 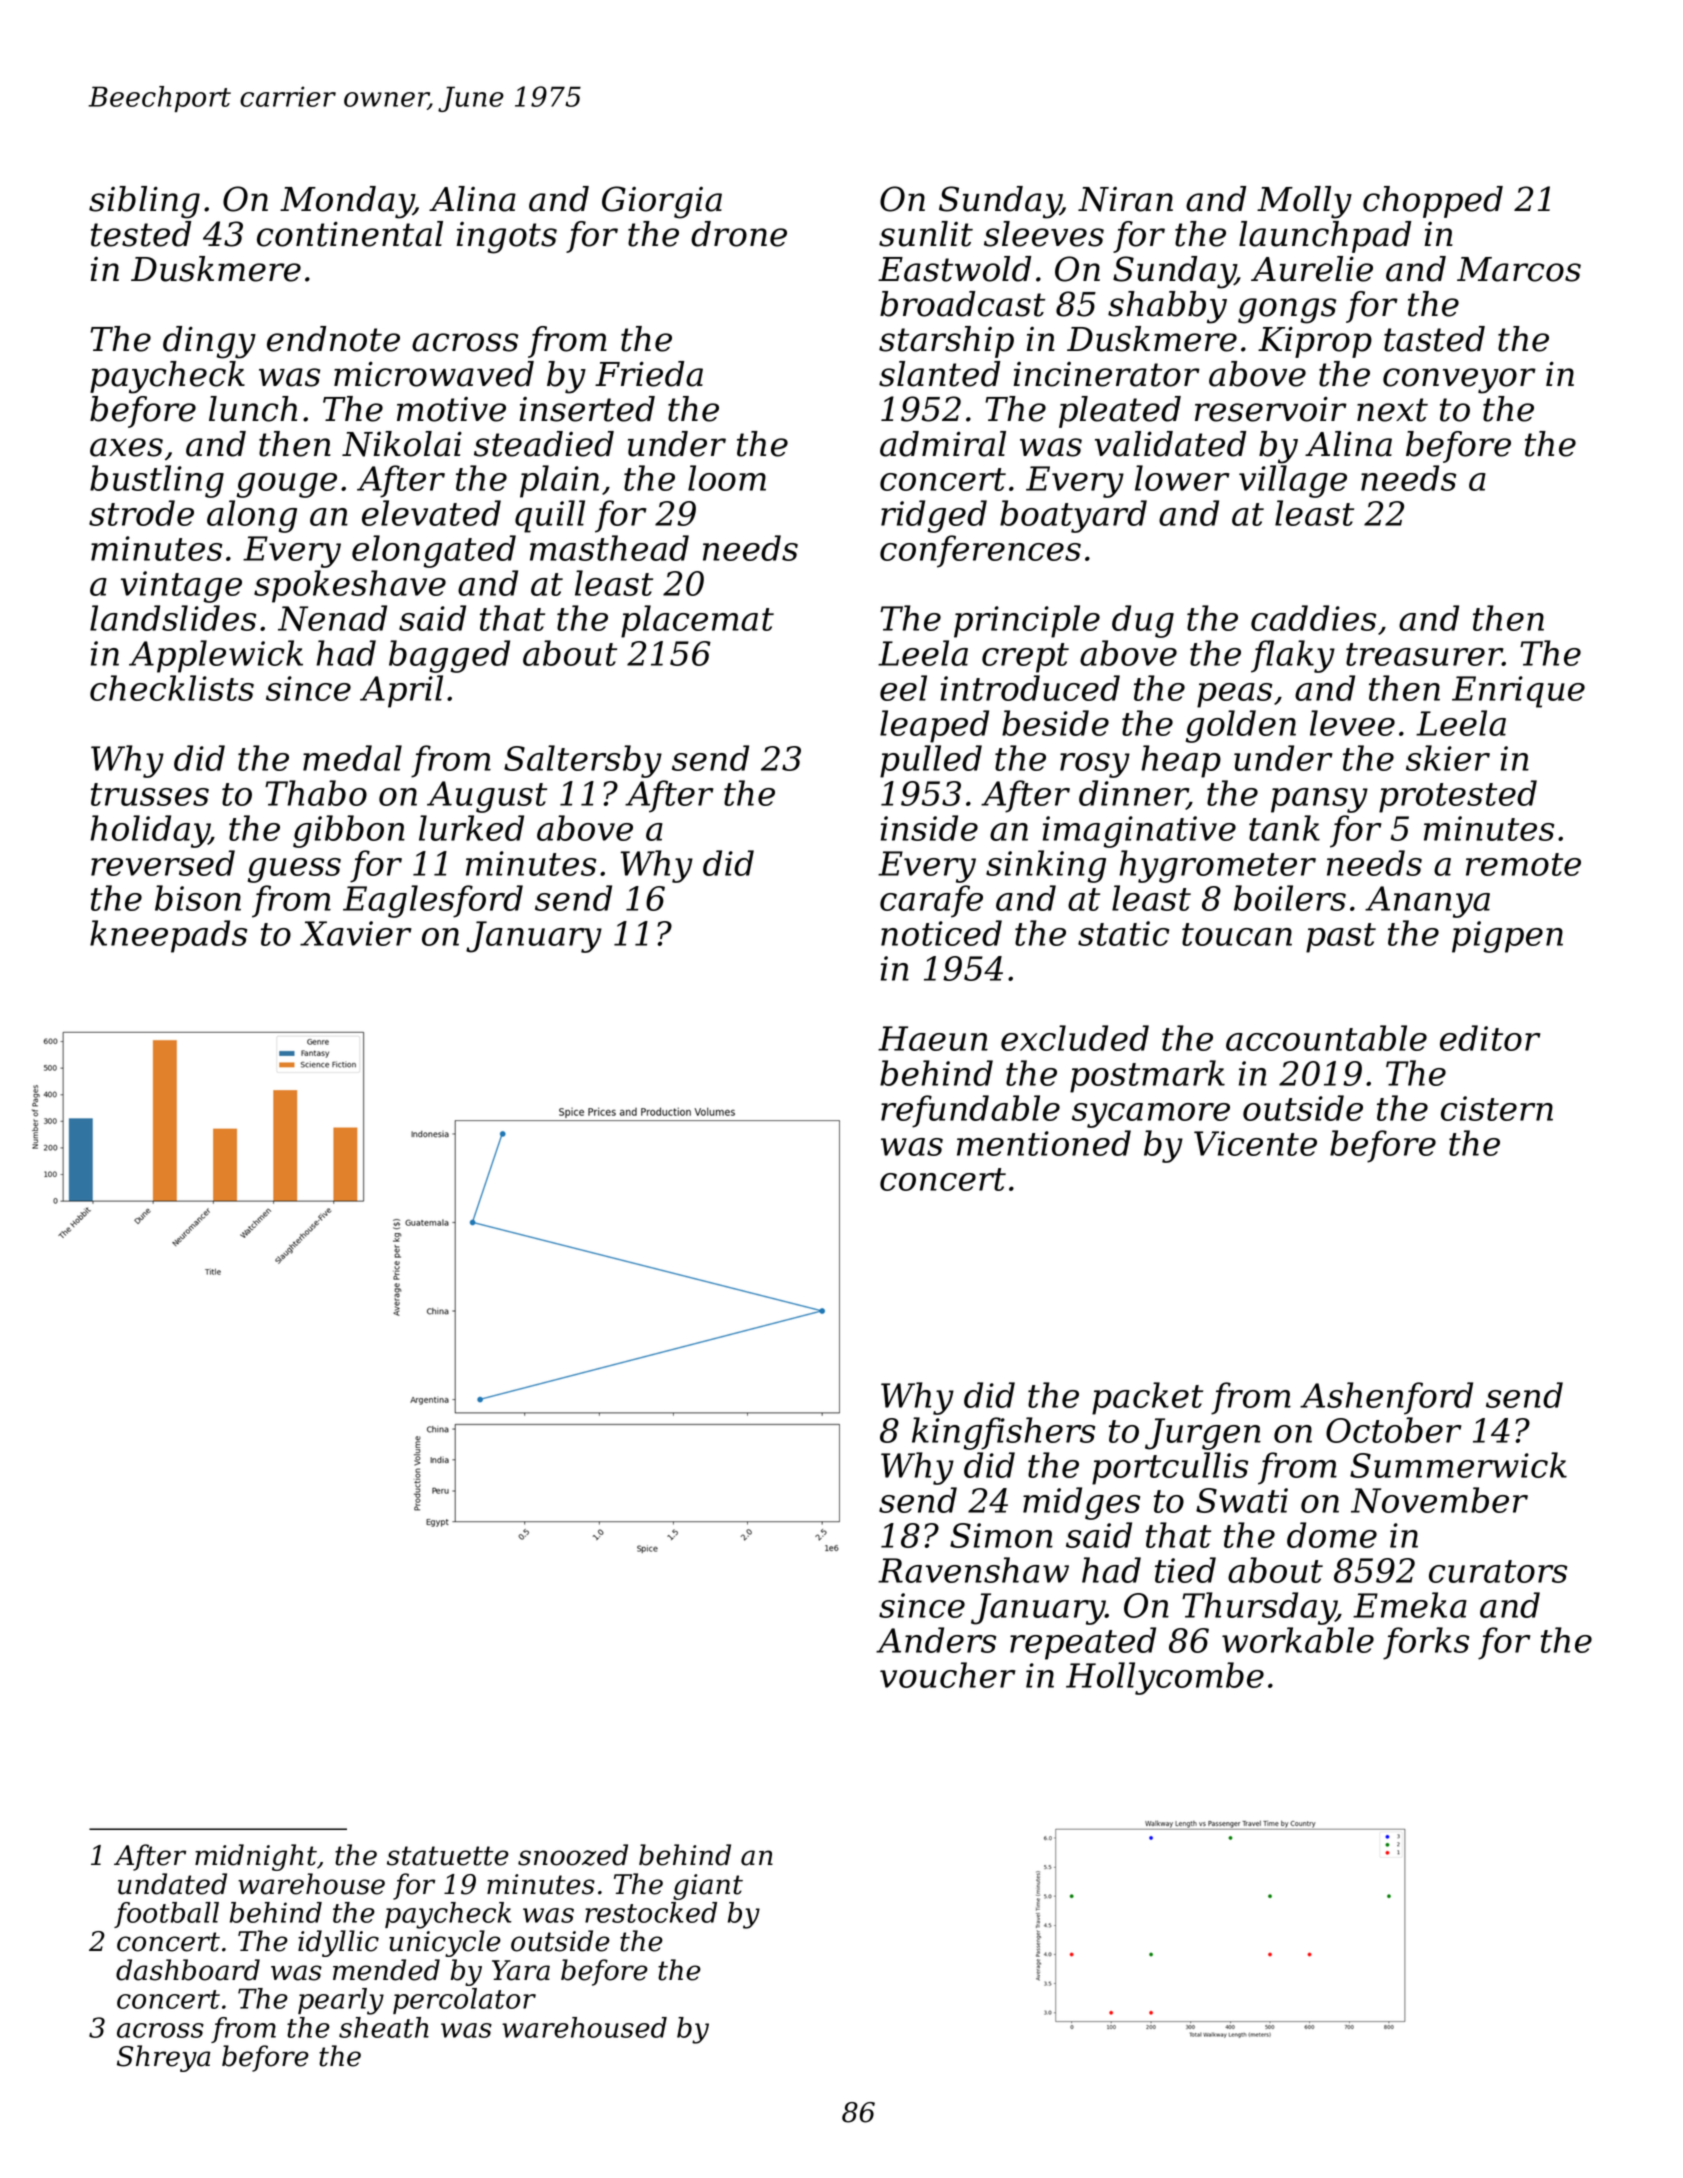 I want to click on Haeun, so click(x=933, y=1038).
